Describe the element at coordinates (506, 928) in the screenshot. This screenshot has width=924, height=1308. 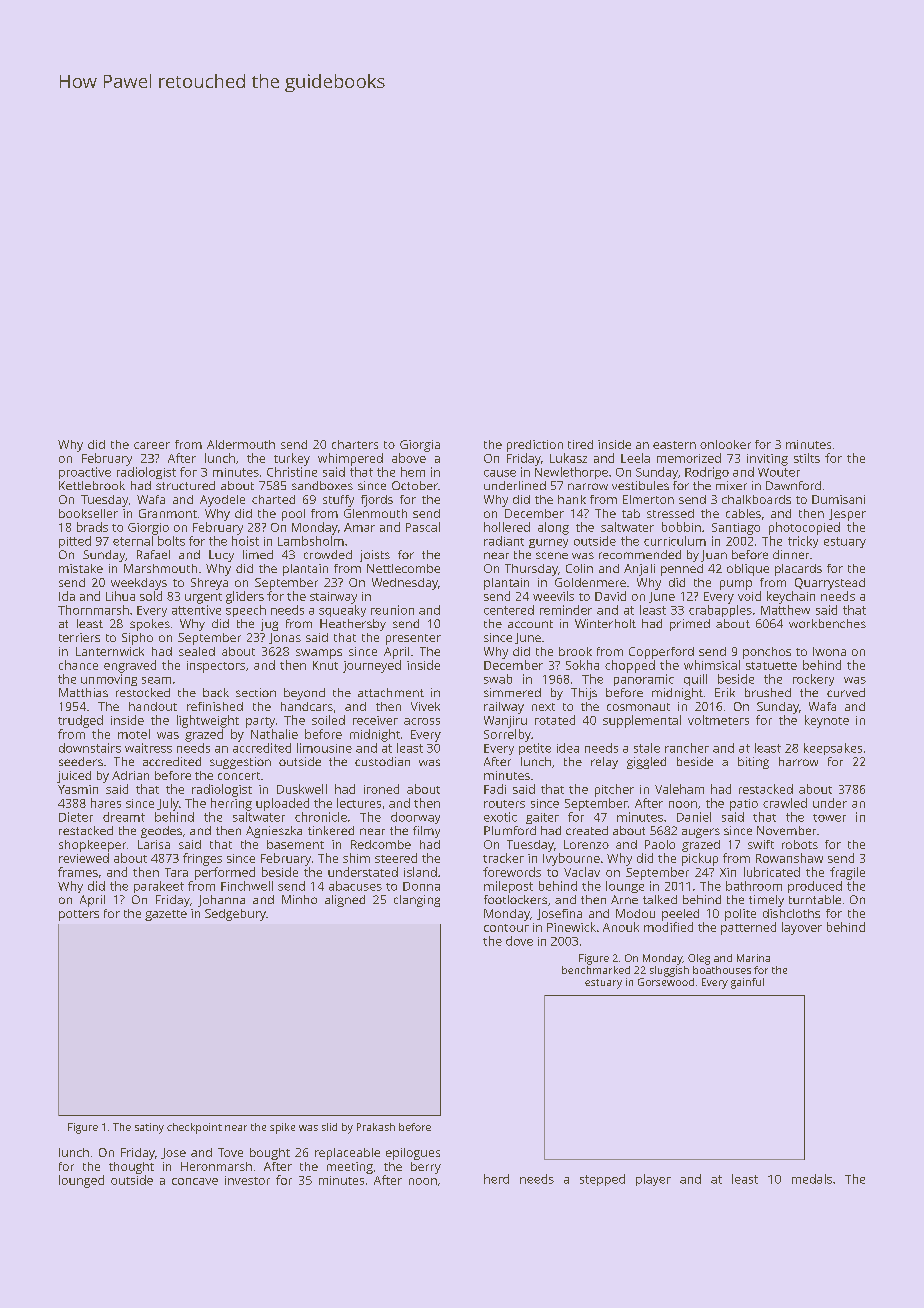
I see `contour` at that location.
